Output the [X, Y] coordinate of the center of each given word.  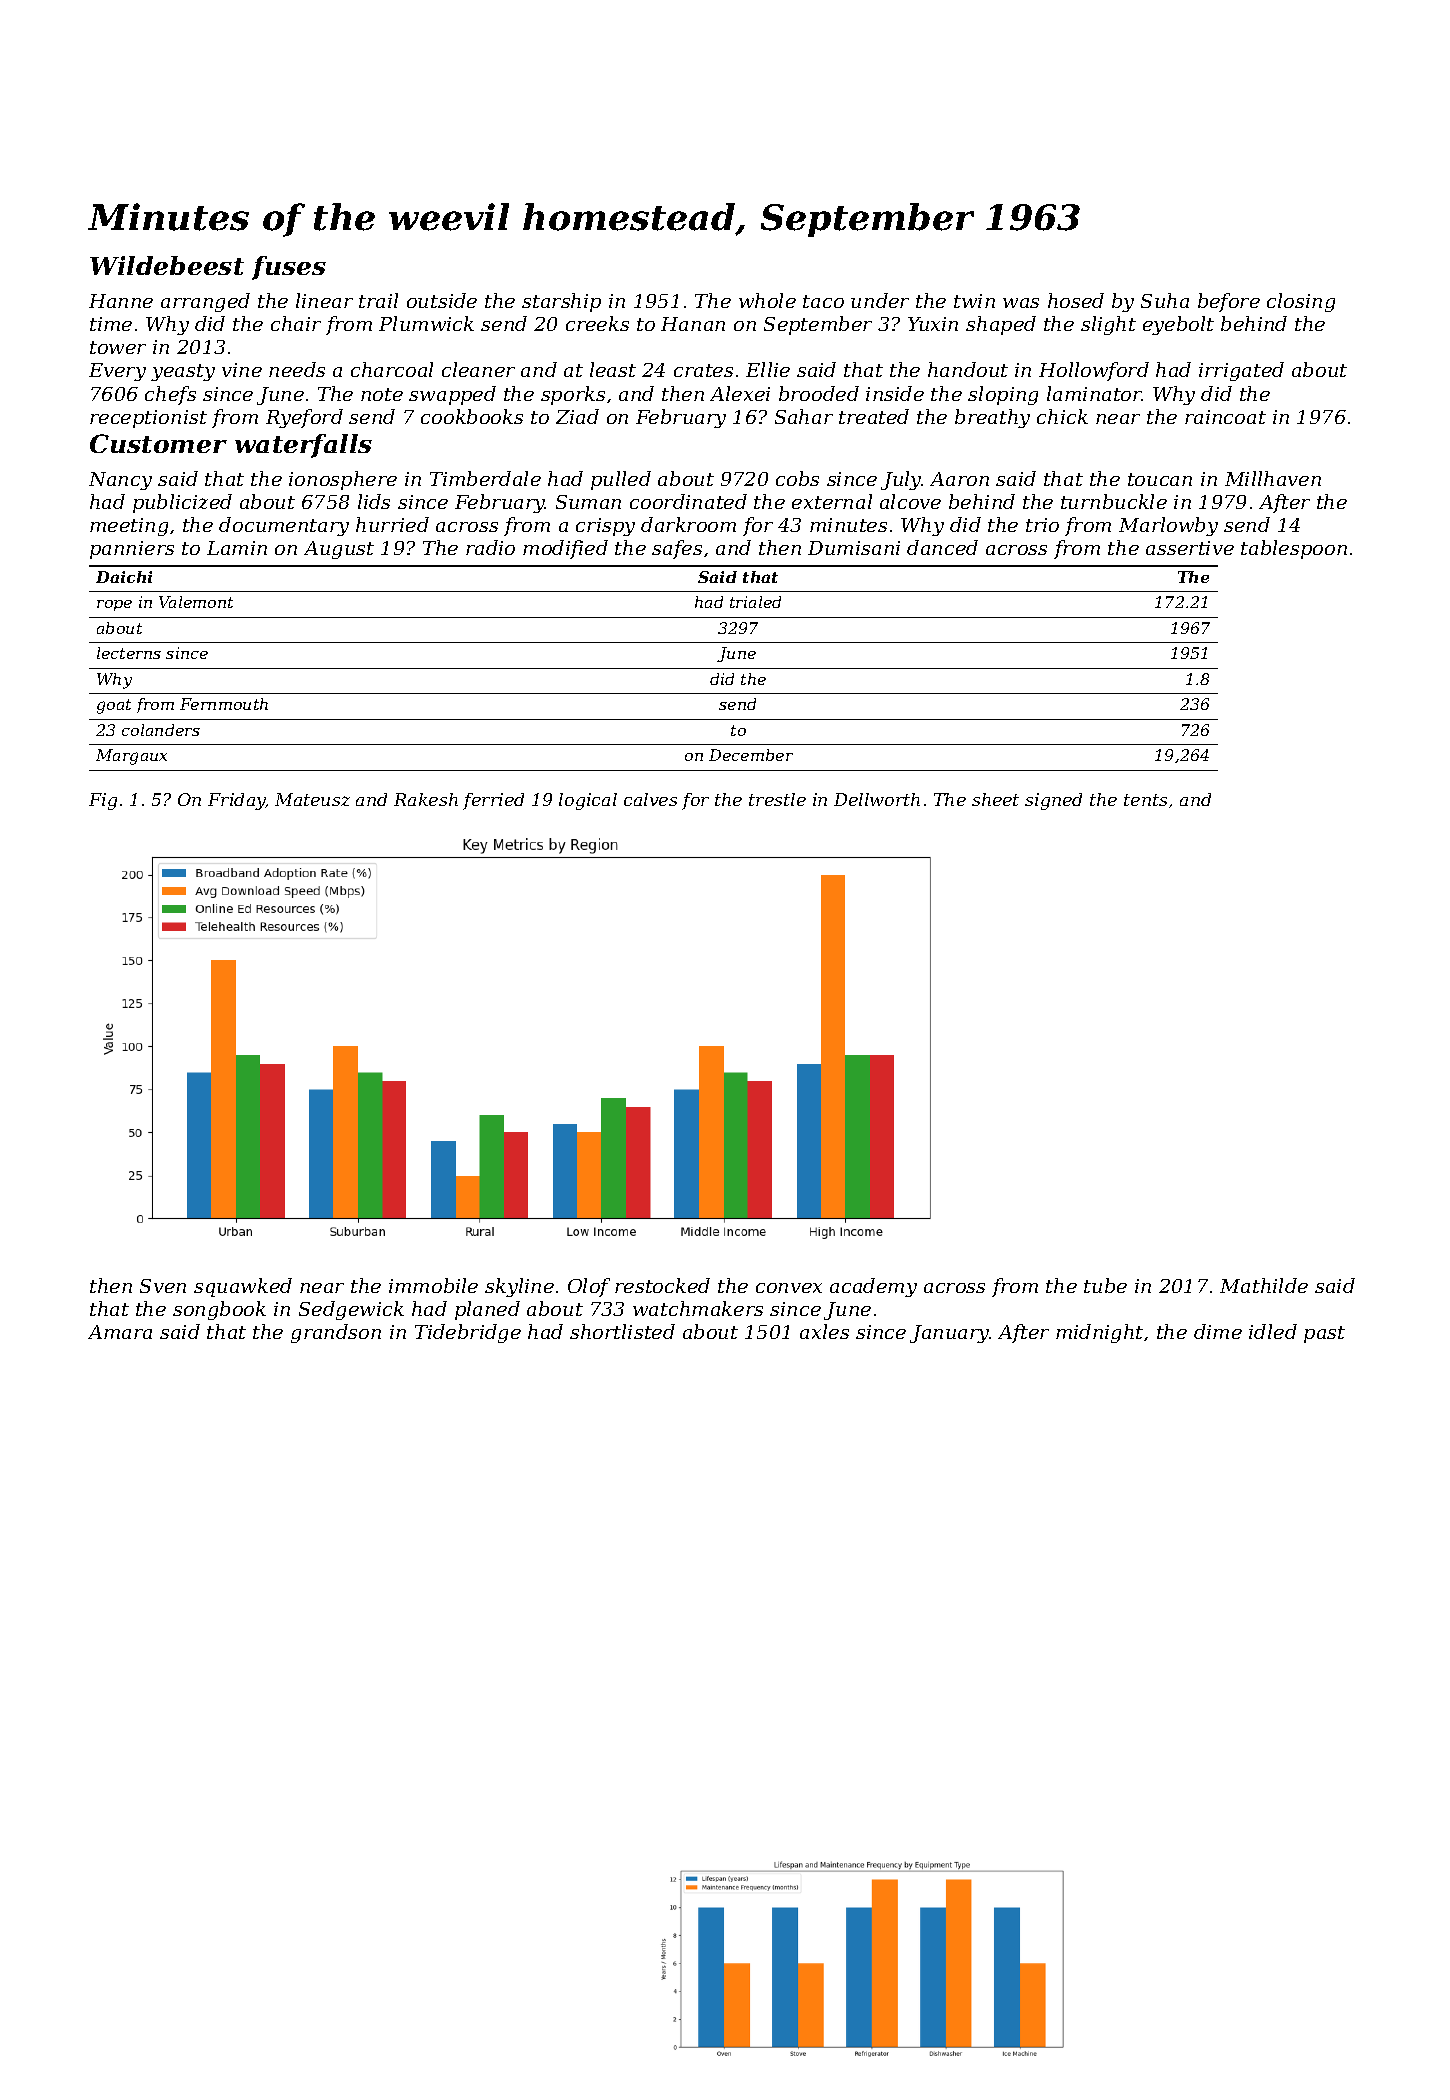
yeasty [183, 372]
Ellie [768, 369]
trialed [755, 602]
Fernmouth [224, 704]
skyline [519, 1287]
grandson [336, 1333]
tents [1145, 800]
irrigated [1241, 371]
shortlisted [622, 1331]
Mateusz [312, 799]
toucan [1160, 479]
